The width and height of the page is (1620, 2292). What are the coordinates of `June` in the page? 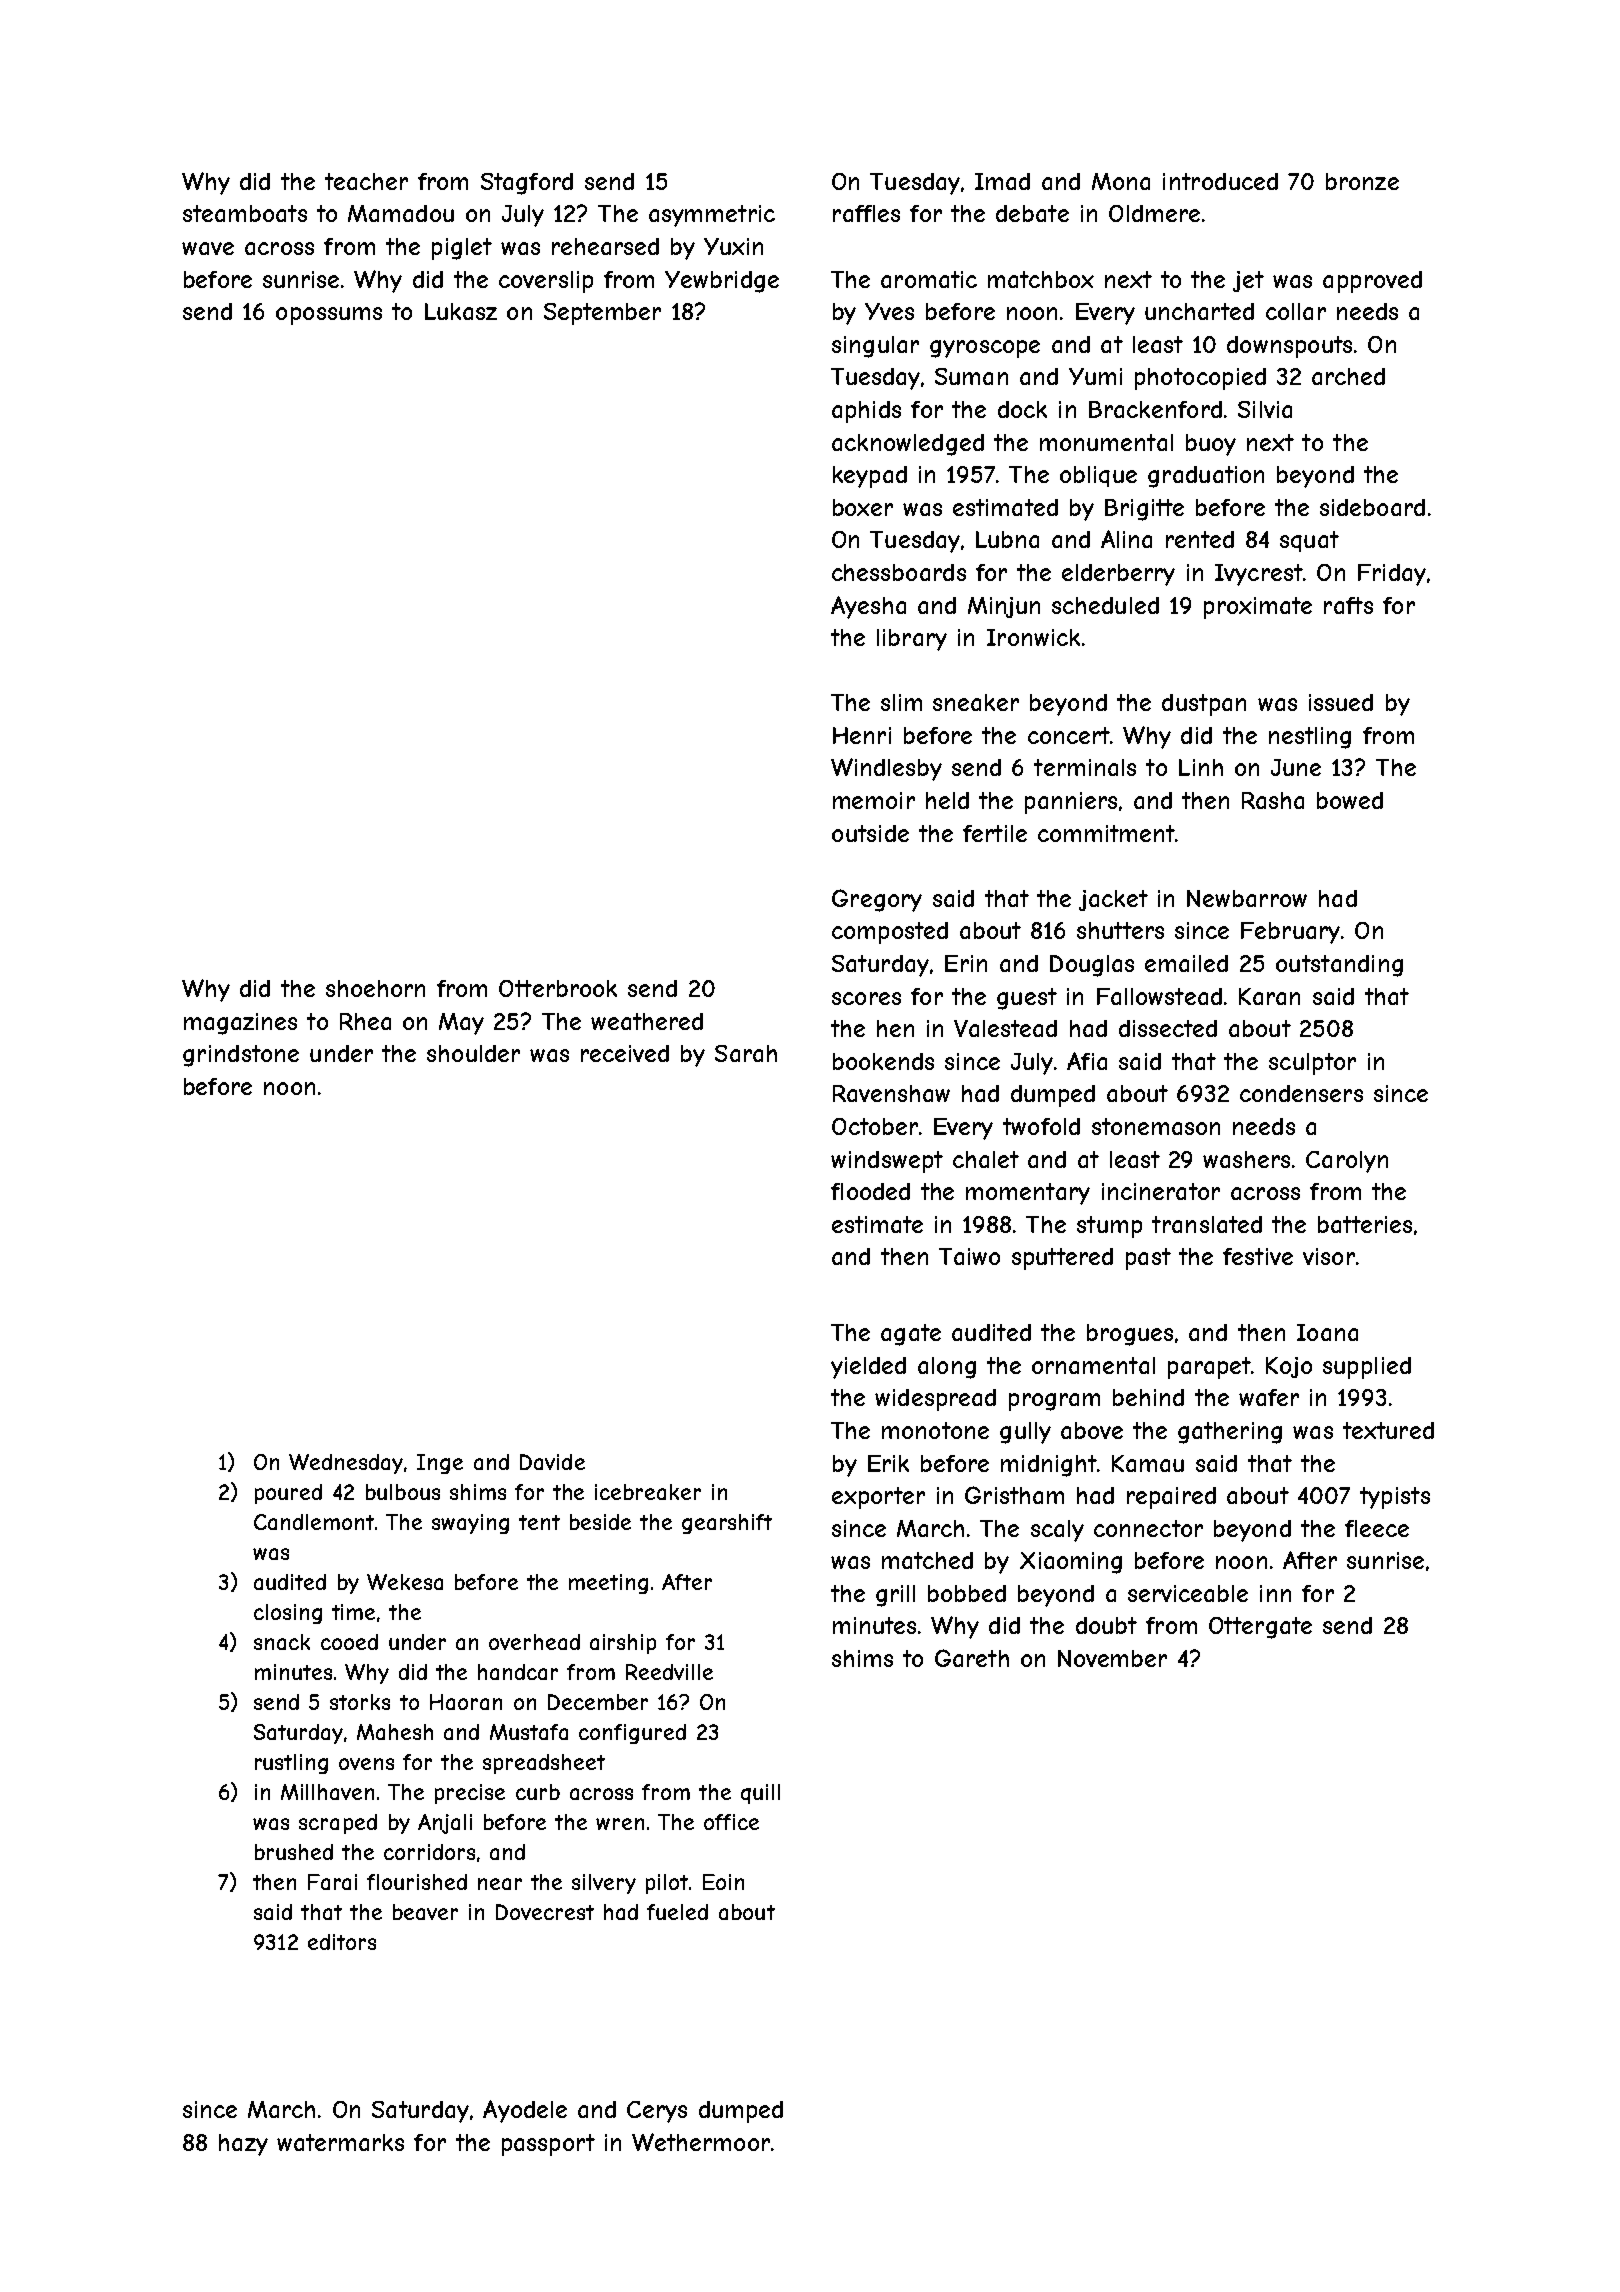 It's located at (1296, 767).
